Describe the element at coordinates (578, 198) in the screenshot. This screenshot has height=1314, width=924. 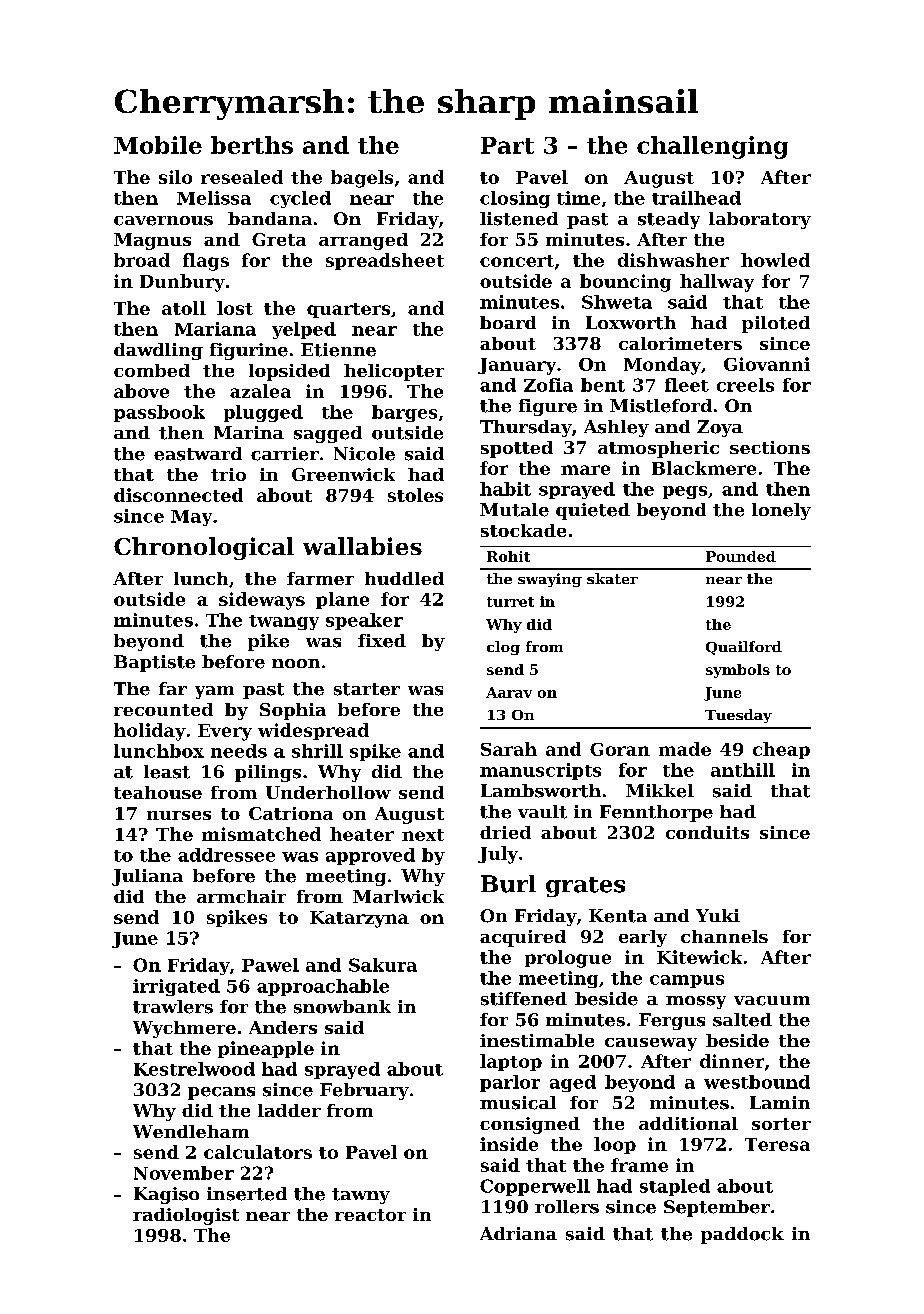
I see `time` at that location.
